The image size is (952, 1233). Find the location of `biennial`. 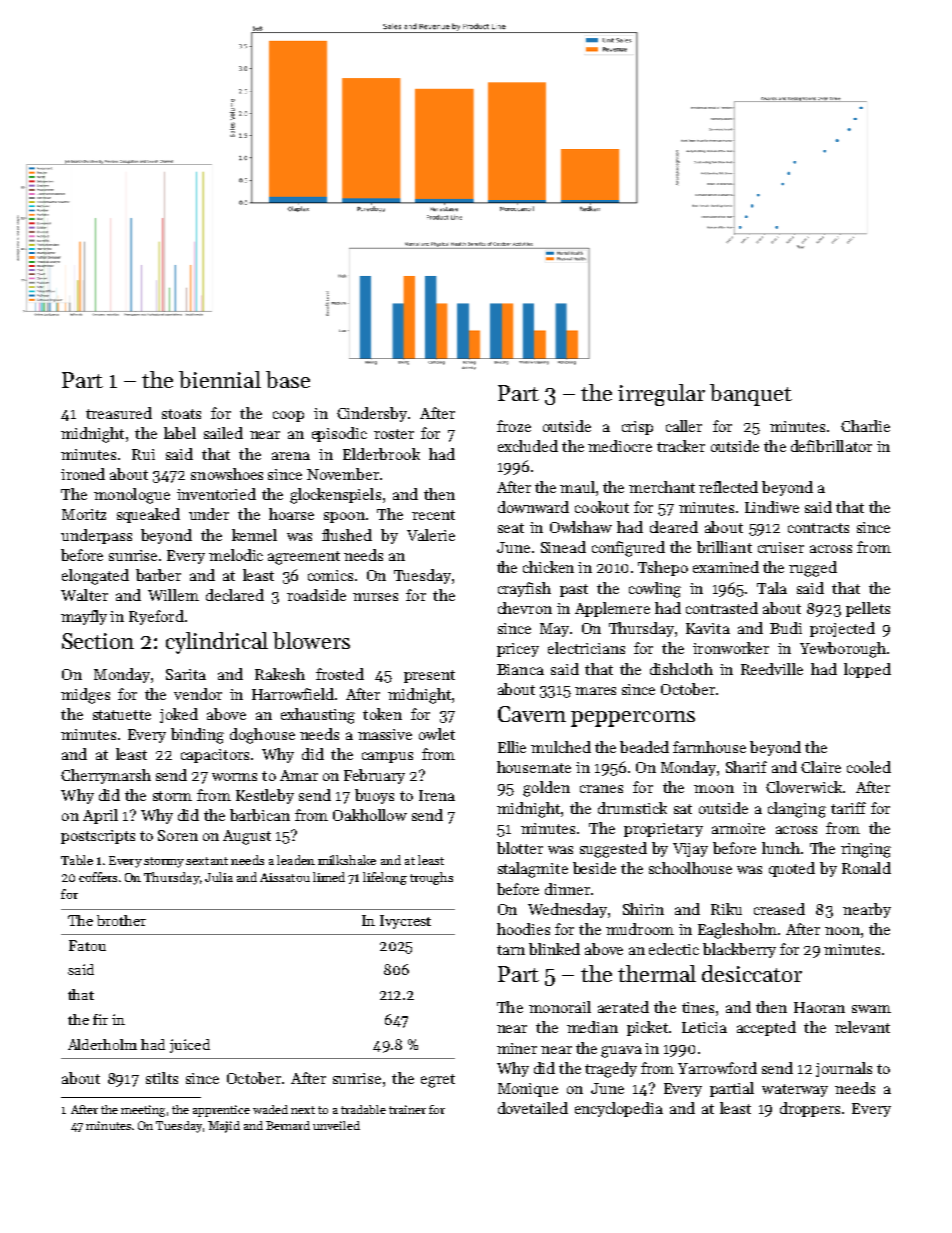

biennial is located at coordinates (220, 379).
